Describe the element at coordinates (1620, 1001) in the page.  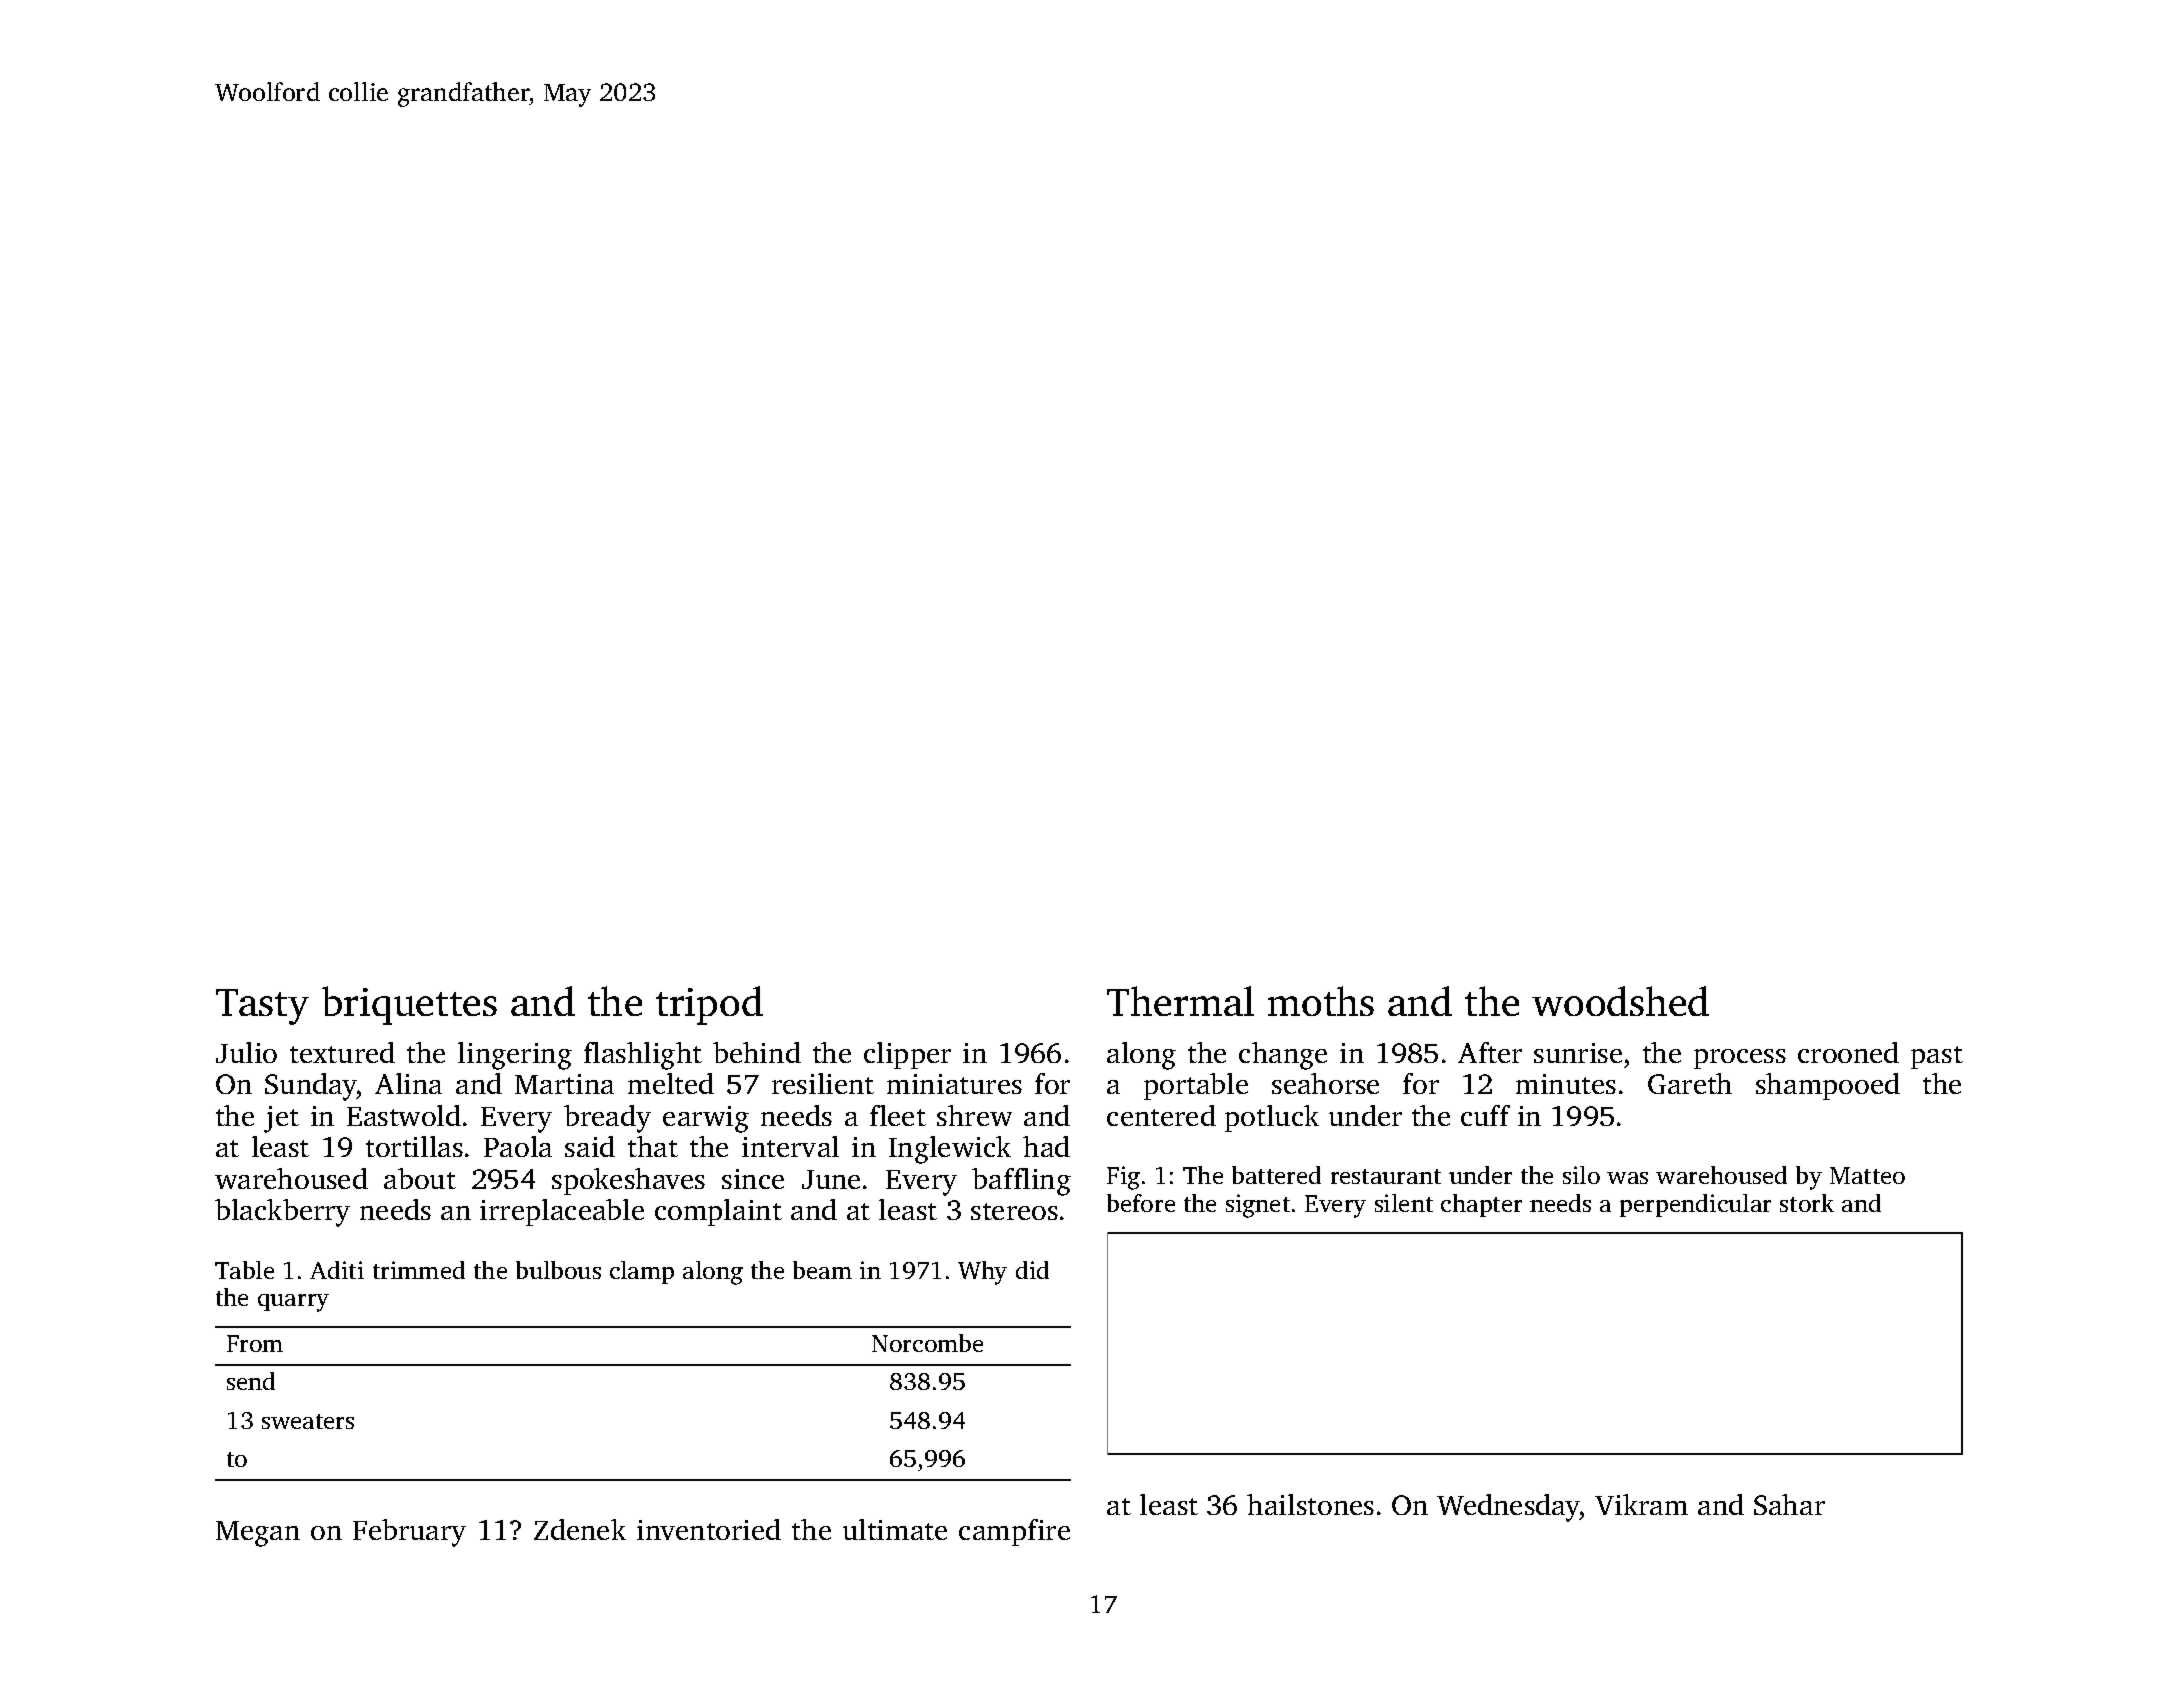
I see `woodshed` at that location.
